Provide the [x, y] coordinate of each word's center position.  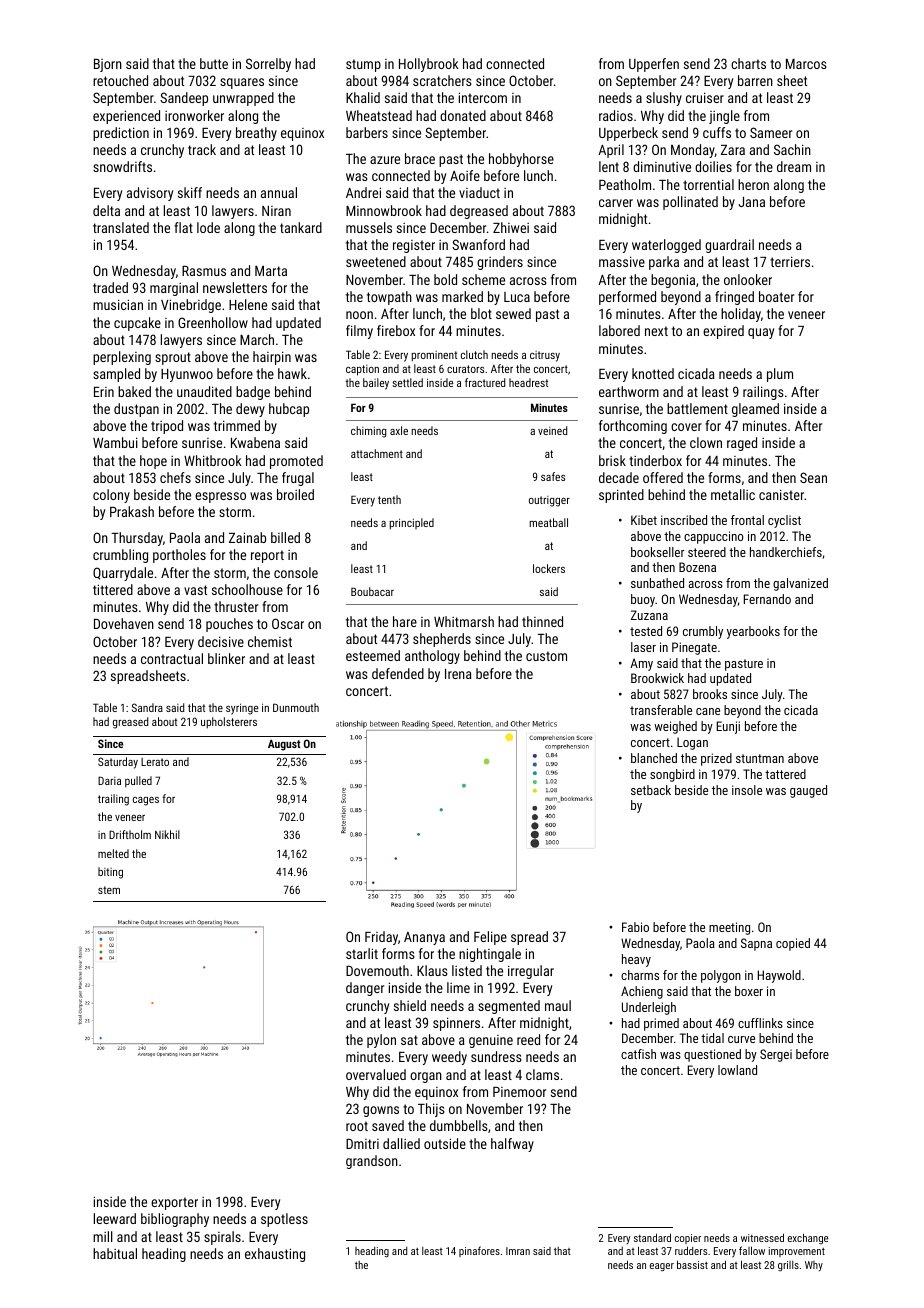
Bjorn [108, 65]
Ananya [424, 938]
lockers [549, 568]
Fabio [635, 927]
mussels [369, 227]
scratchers [442, 80]
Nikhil [167, 834]
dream [794, 166]
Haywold [779, 976]
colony [111, 496]
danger [365, 989]
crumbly [703, 632]
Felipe [490, 938]
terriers [790, 261]
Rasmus [204, 271]
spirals [222, 1238]
